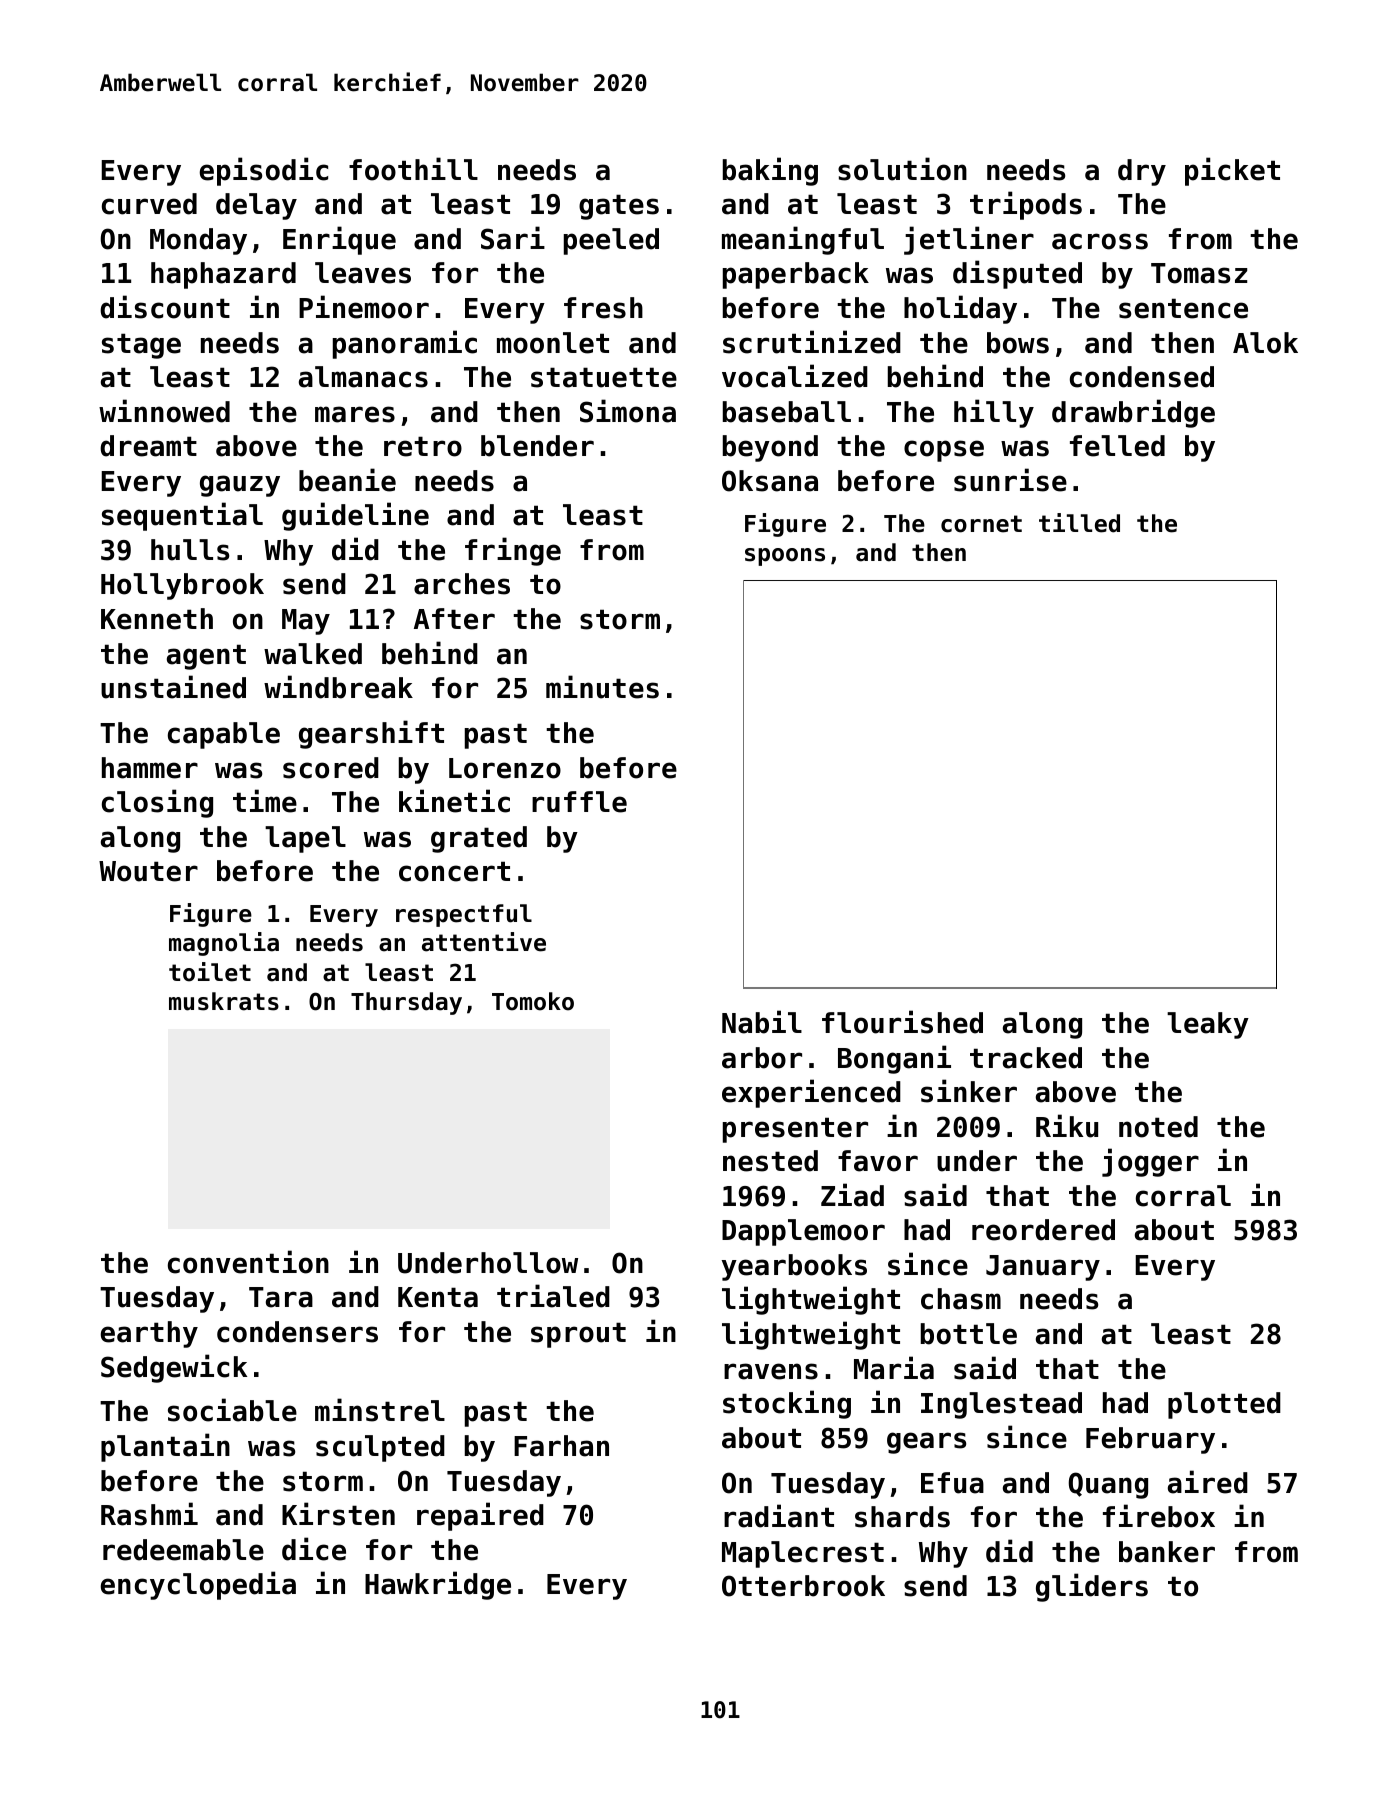 Image resolution: width=1399 pixels, height=1810 pixels. I want to click on curved, so click(149, 204).
